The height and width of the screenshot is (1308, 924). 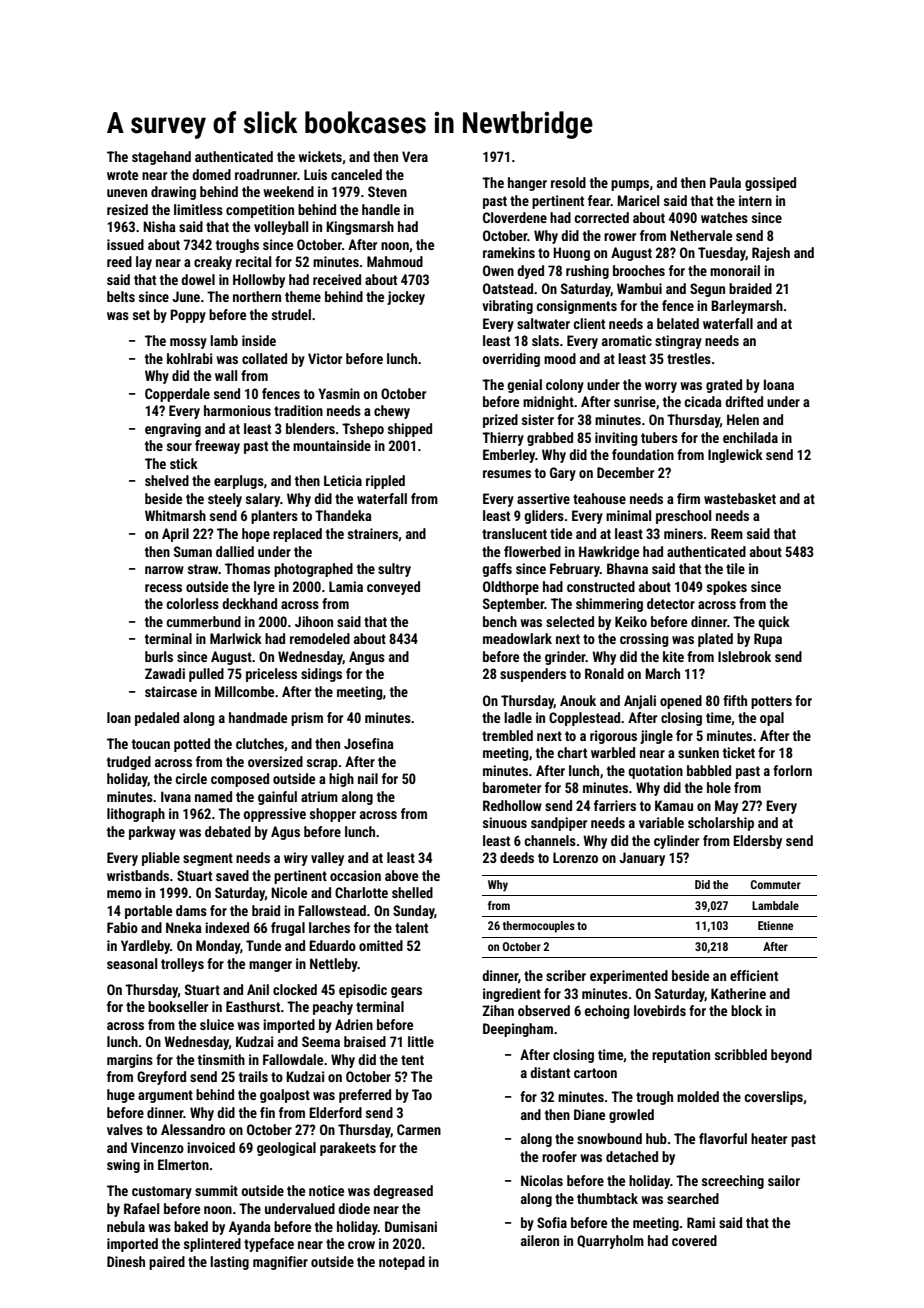 What do you see at coordinates (381, 945) in the screenshot?
I see `omitted` at bounding box center [381, 945].
